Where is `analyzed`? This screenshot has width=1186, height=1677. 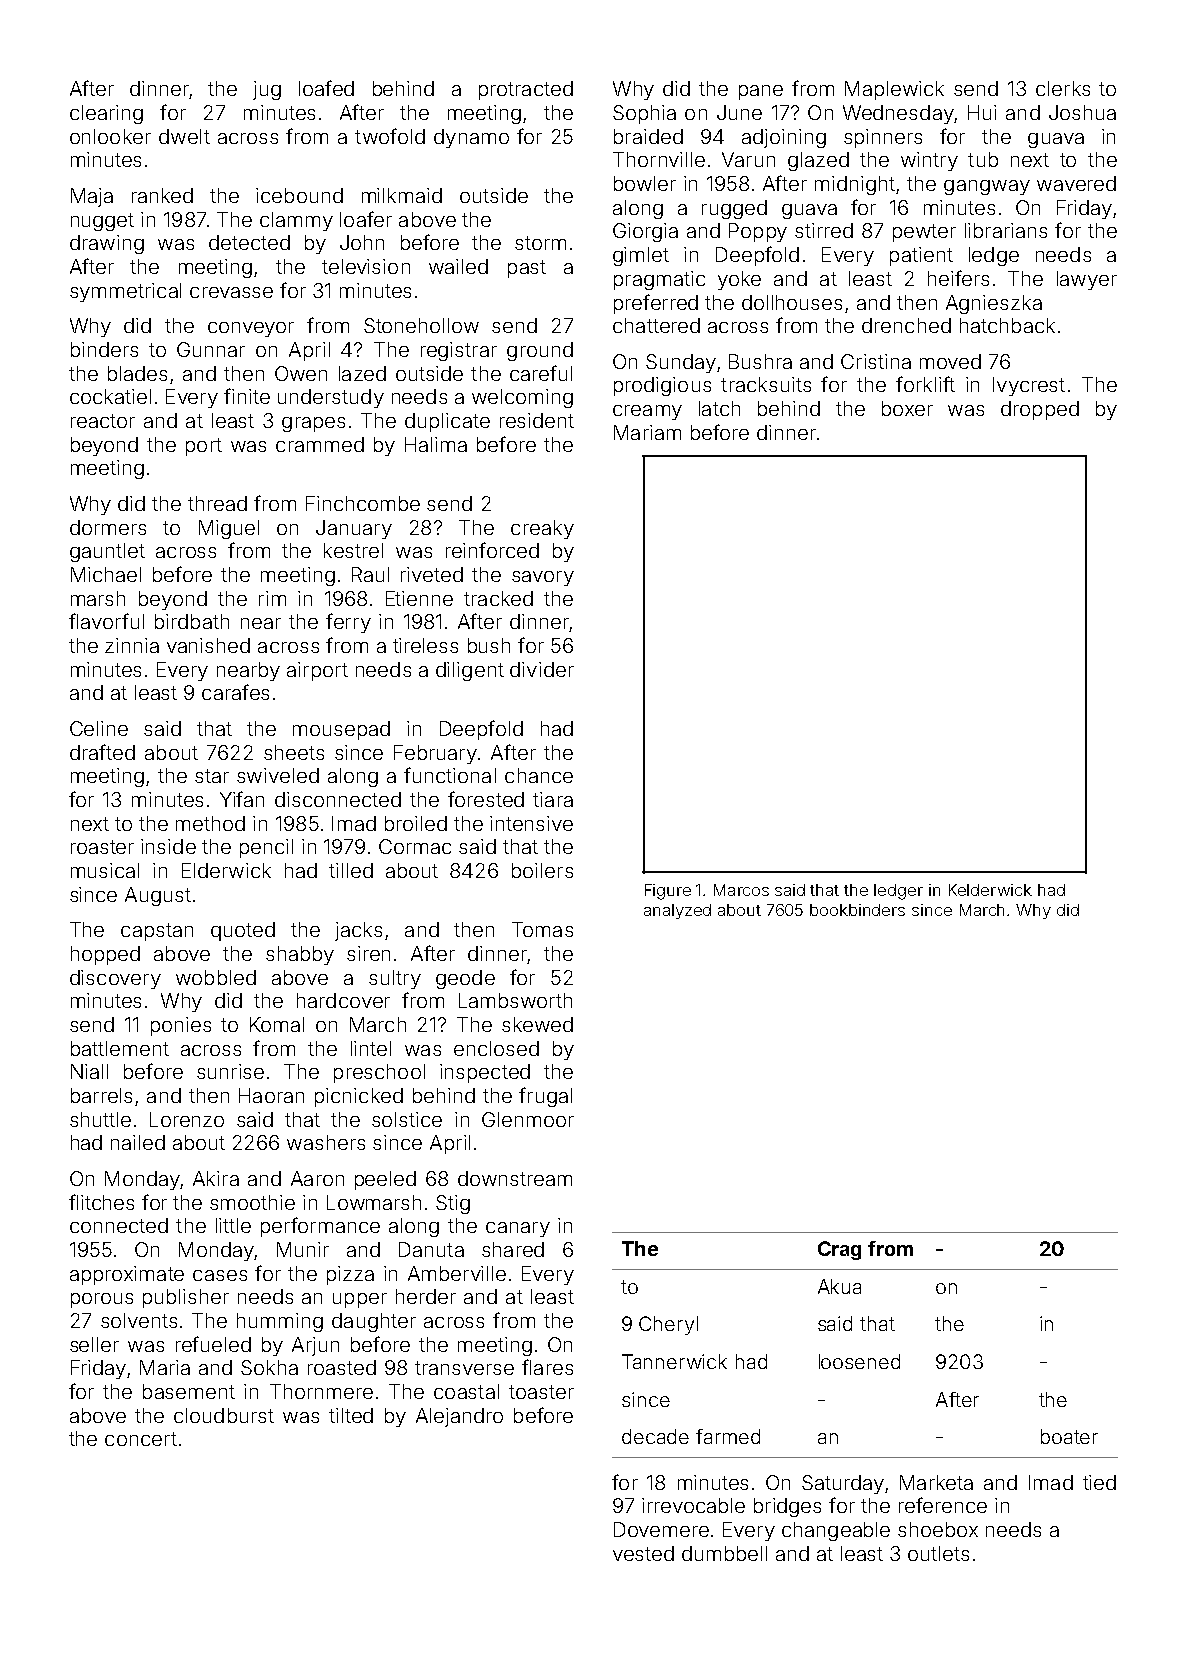
analyzed is located at coordinates (677, 911).
